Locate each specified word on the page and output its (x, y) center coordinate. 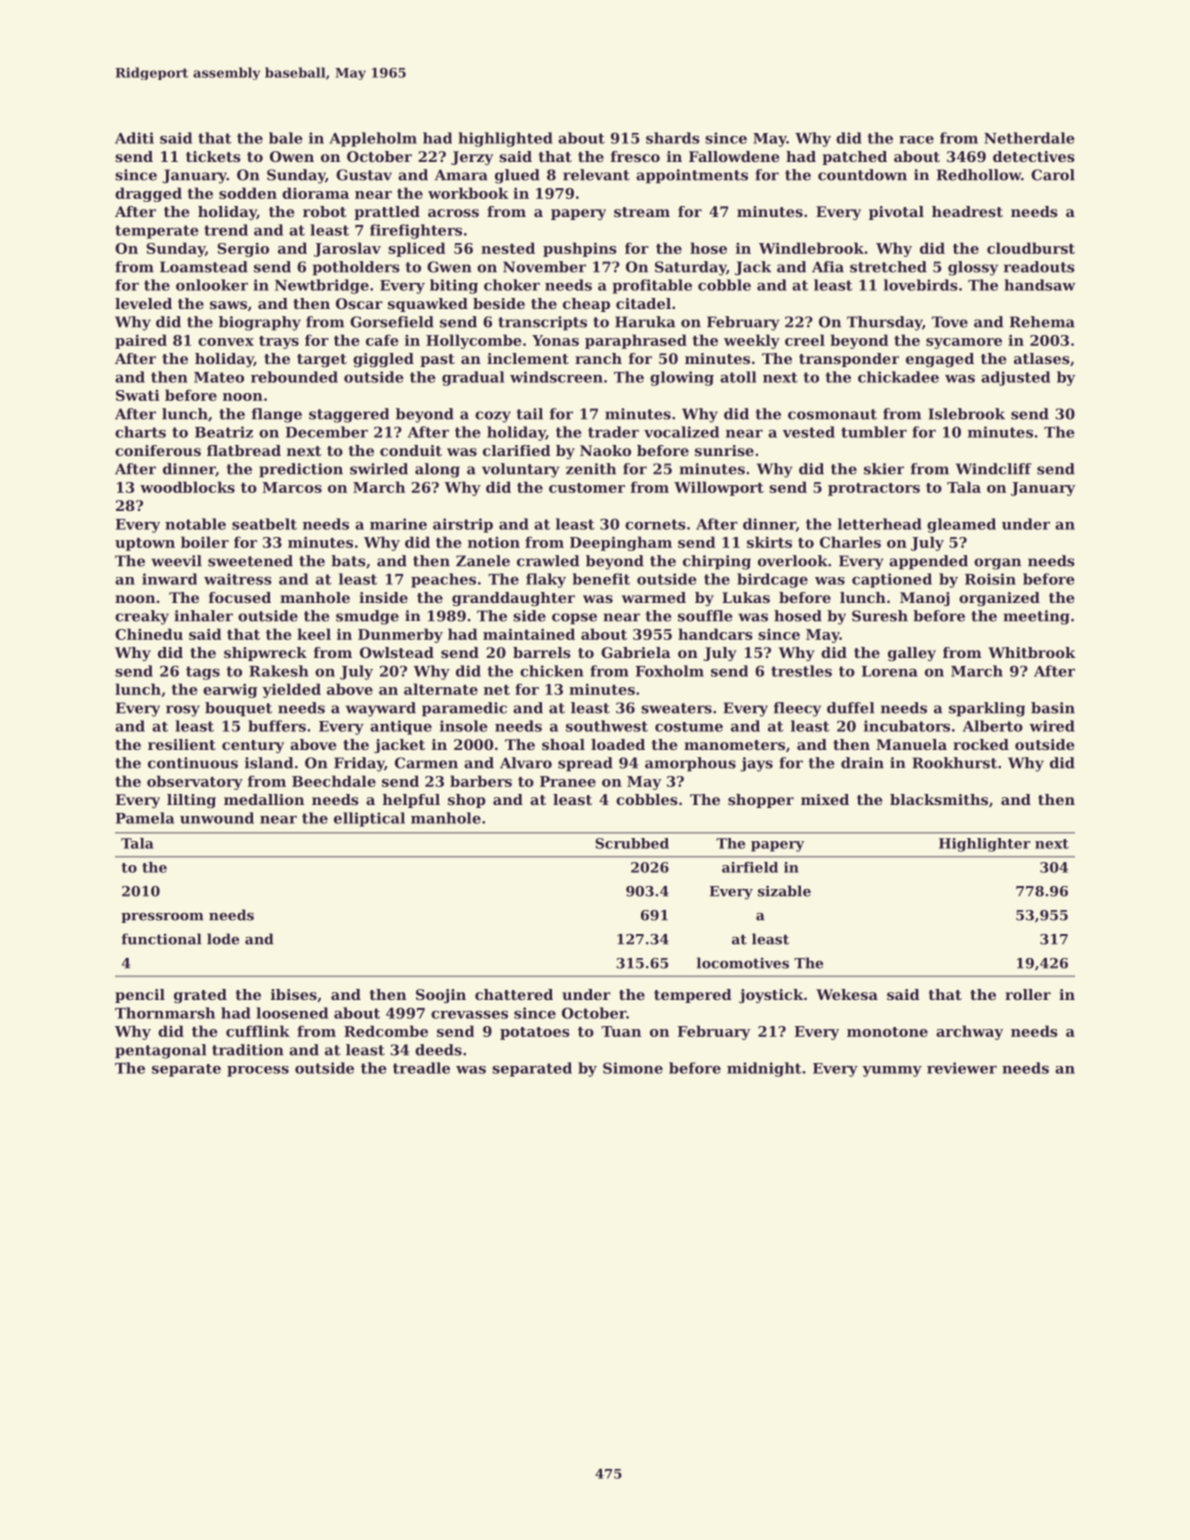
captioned (892, 580)
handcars (715, 634)
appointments (692, 176)
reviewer (962, 1068)
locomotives (743, 963)
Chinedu (149, 634)
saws (228, 305)
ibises (294, 994)
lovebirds (921, 285)
